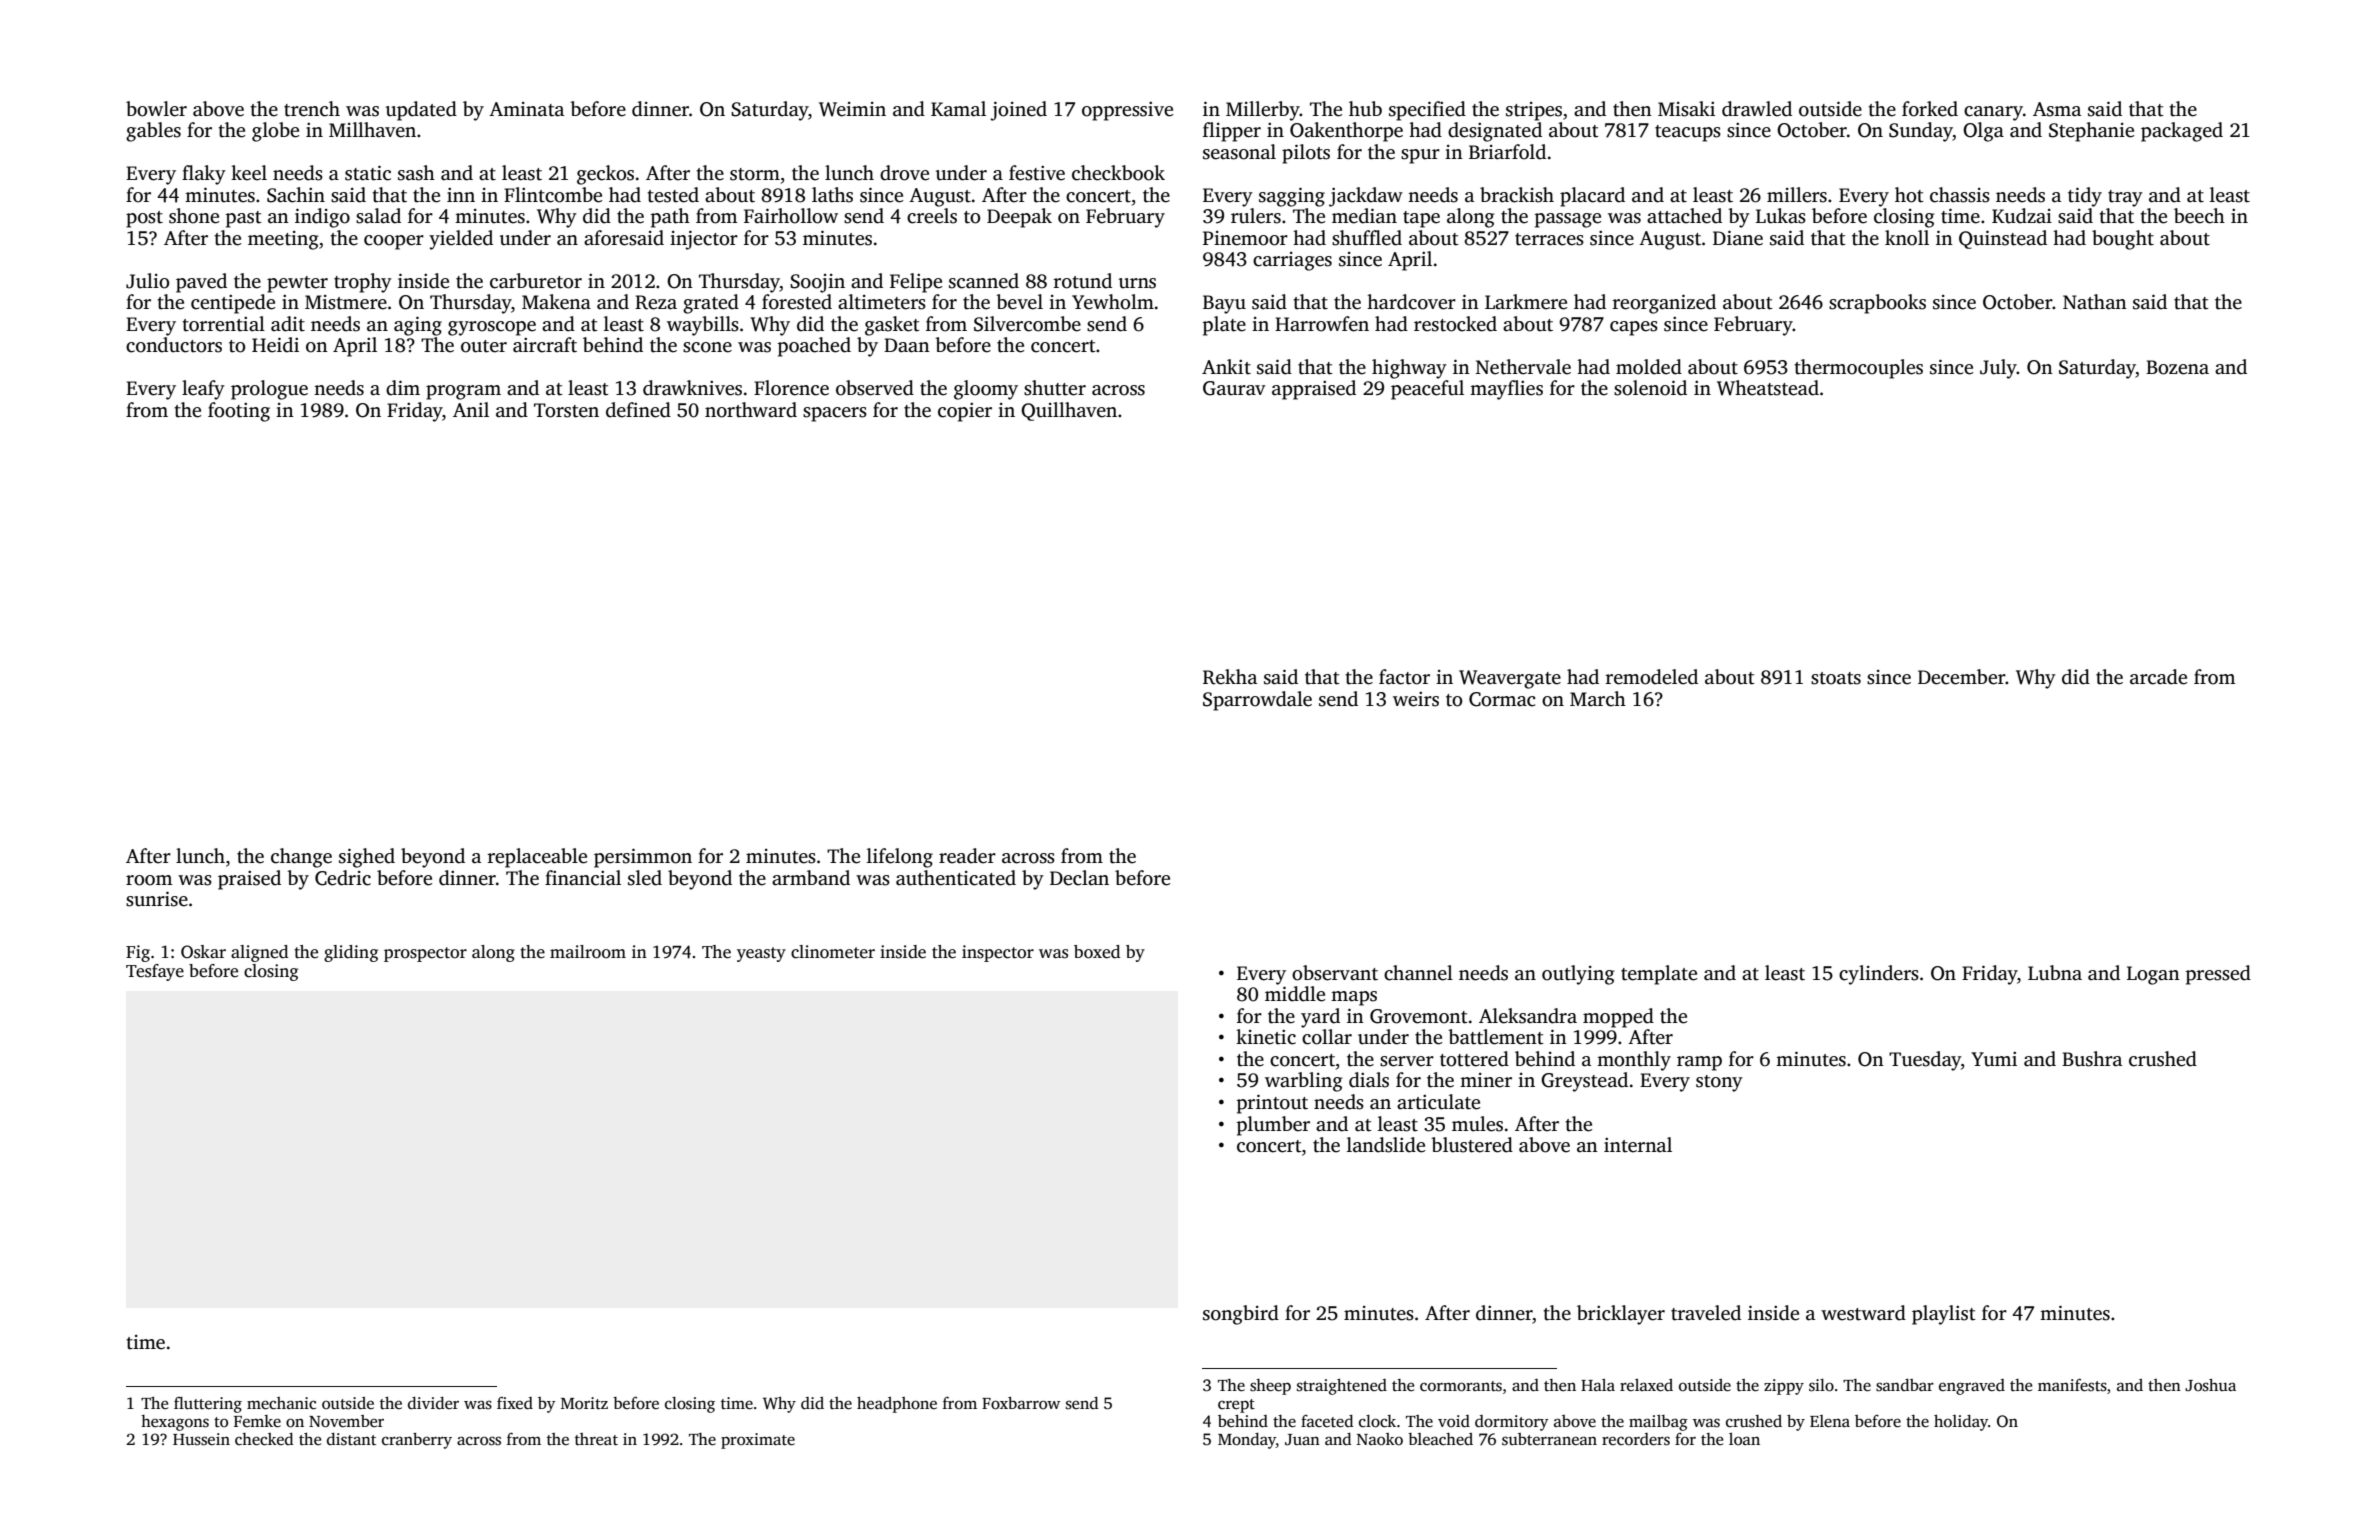 This screenshot has height=1540, width=2380. I want to click on geckos, so click(605, 175).
